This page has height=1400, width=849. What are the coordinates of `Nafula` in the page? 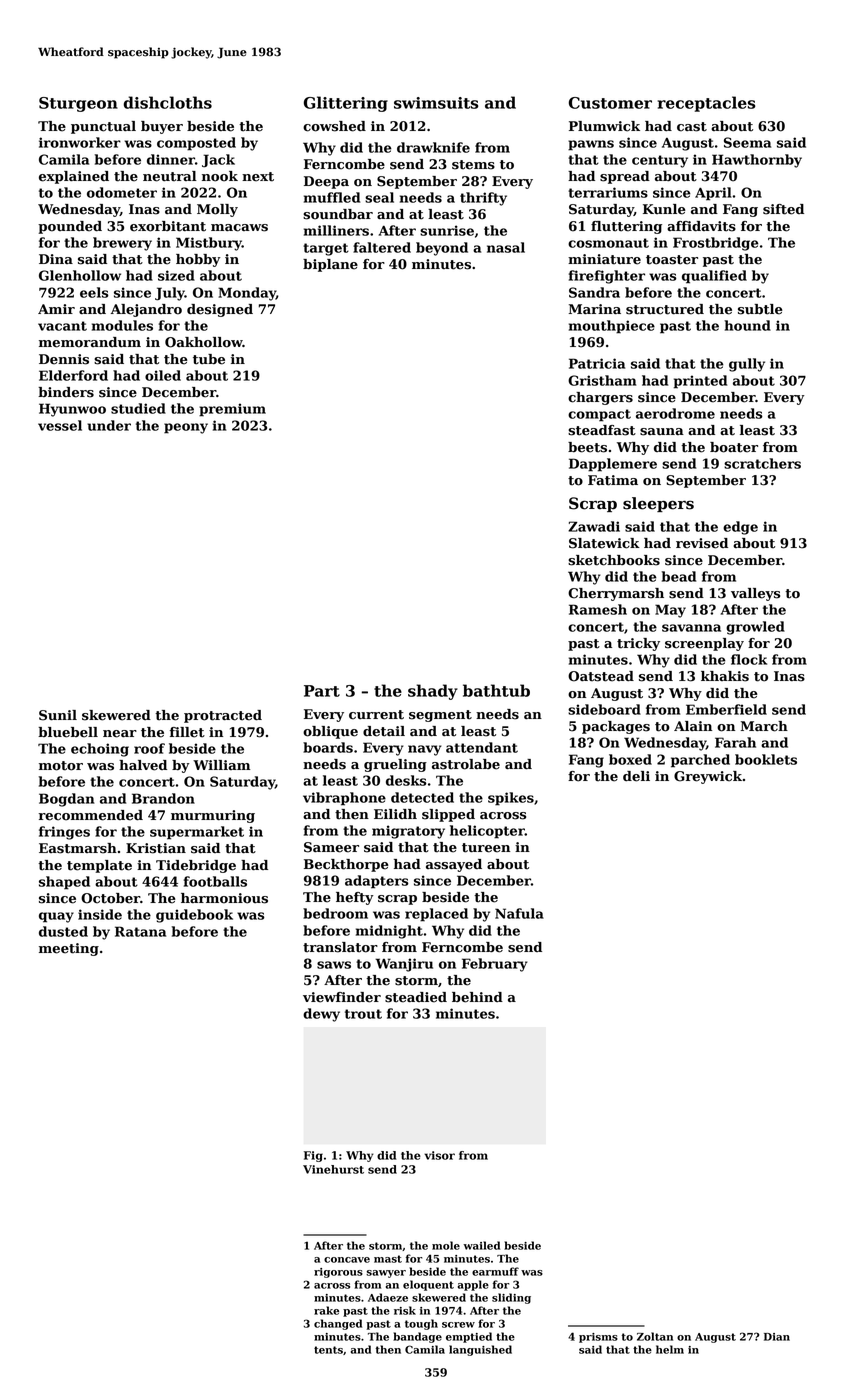 It's located at (519, 913).
